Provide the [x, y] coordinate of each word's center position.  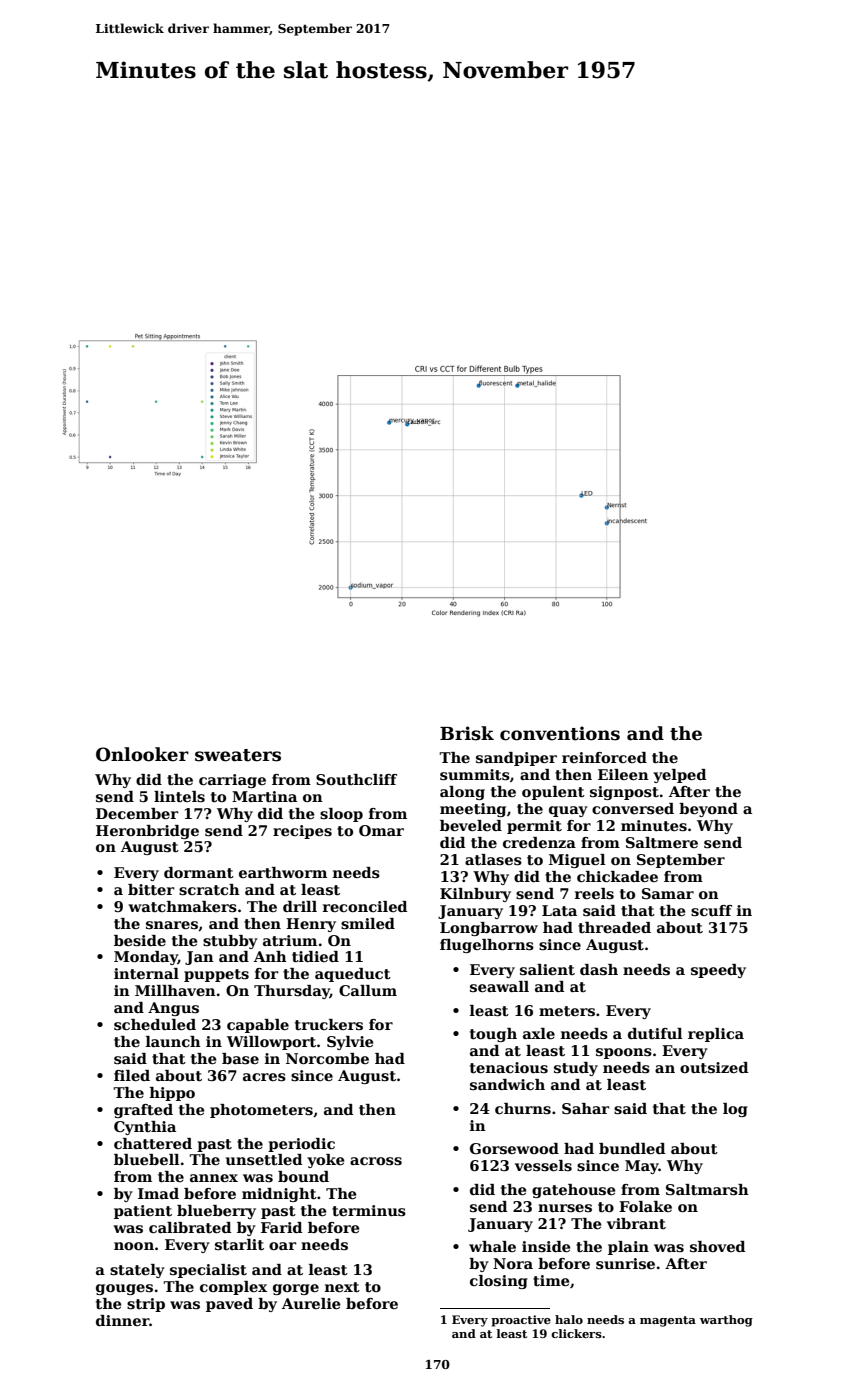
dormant [199, 872]
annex [214, 1178]
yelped [679, 776]
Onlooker [142, 754]
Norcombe [327, 1058]
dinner [122, 1320]
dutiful [655, 1033]
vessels [543, 1166]
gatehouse [574, 1191]
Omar [381, 830]
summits [475, 775]
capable [258, 1026]
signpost [624, 793]
